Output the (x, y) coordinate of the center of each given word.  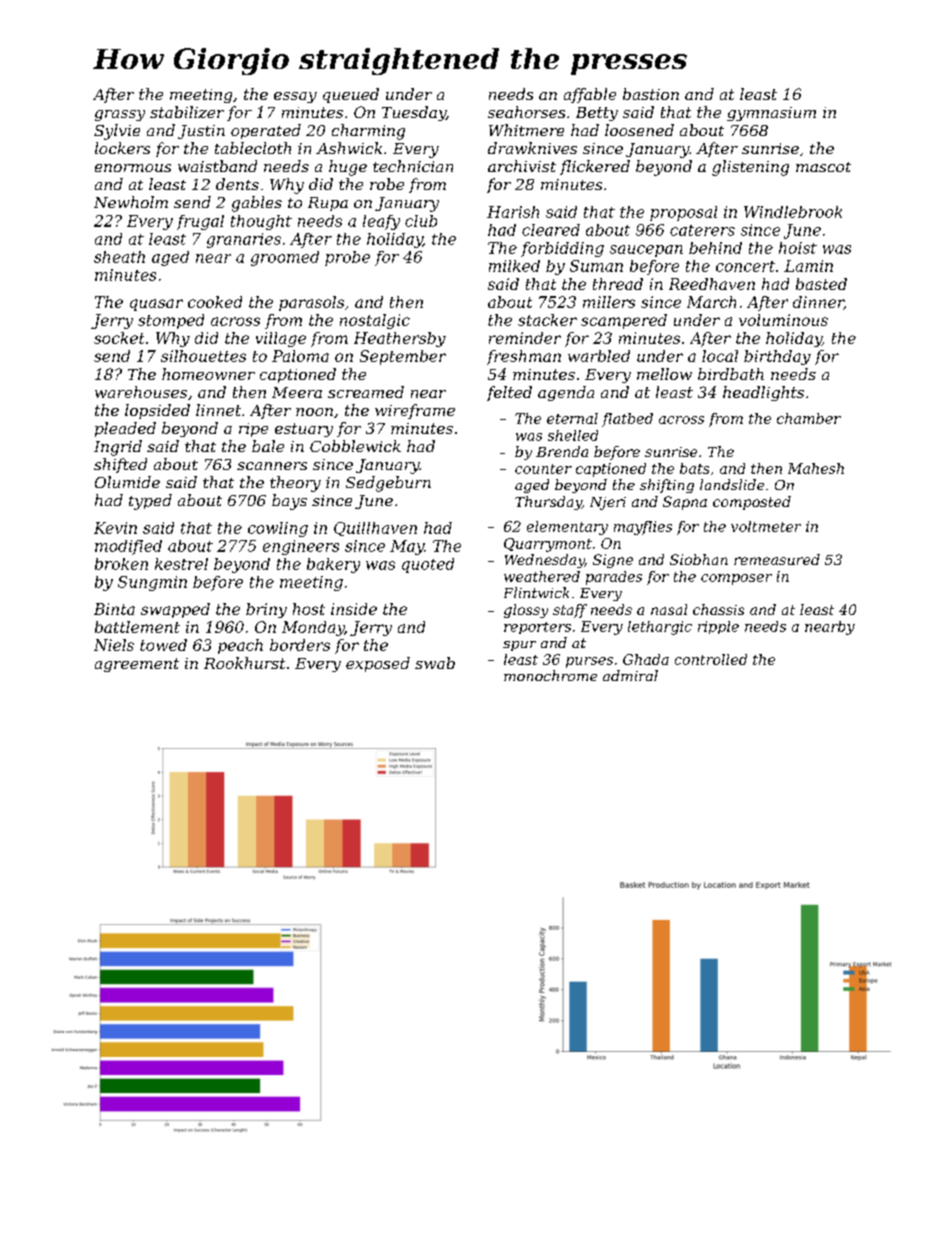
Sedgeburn (388, 484)
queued (351, 95)
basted (821, 284)
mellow (664, 374)
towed (163, 645)
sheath (119, 257)
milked (514, 266)
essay (295, 97)
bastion (651, 94)
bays (289, 502)
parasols (311, 303)
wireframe (415, 411)
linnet (218, 410)
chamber (809, 418)
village (281, 339)
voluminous (783, 320)
